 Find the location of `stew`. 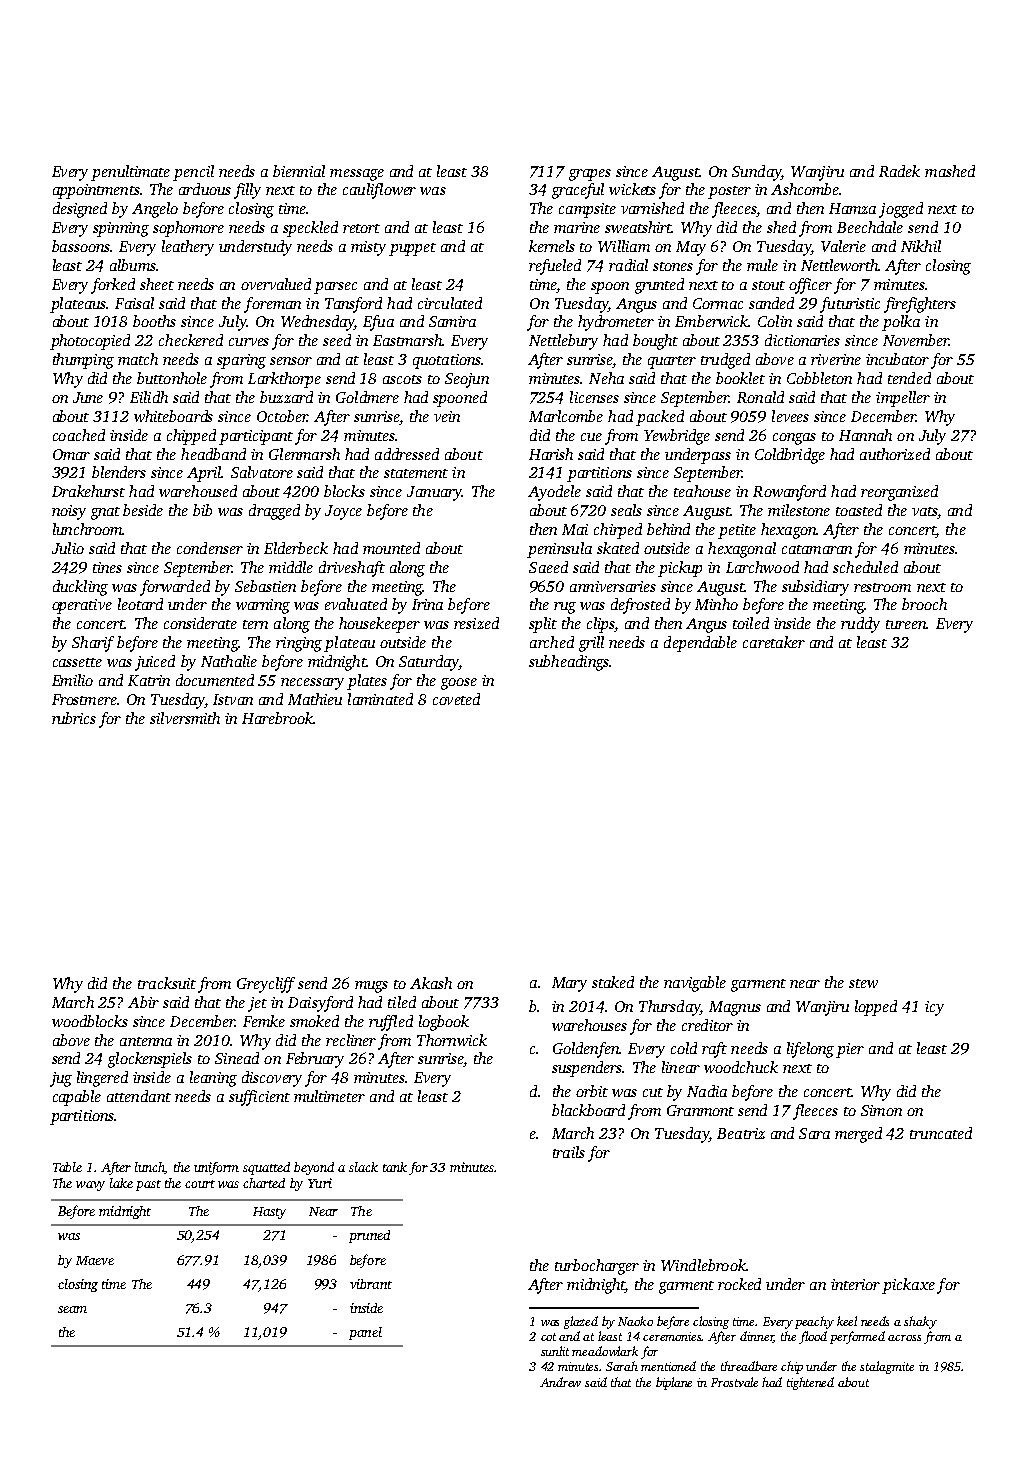

stew is located at coordinates (863, 983).
